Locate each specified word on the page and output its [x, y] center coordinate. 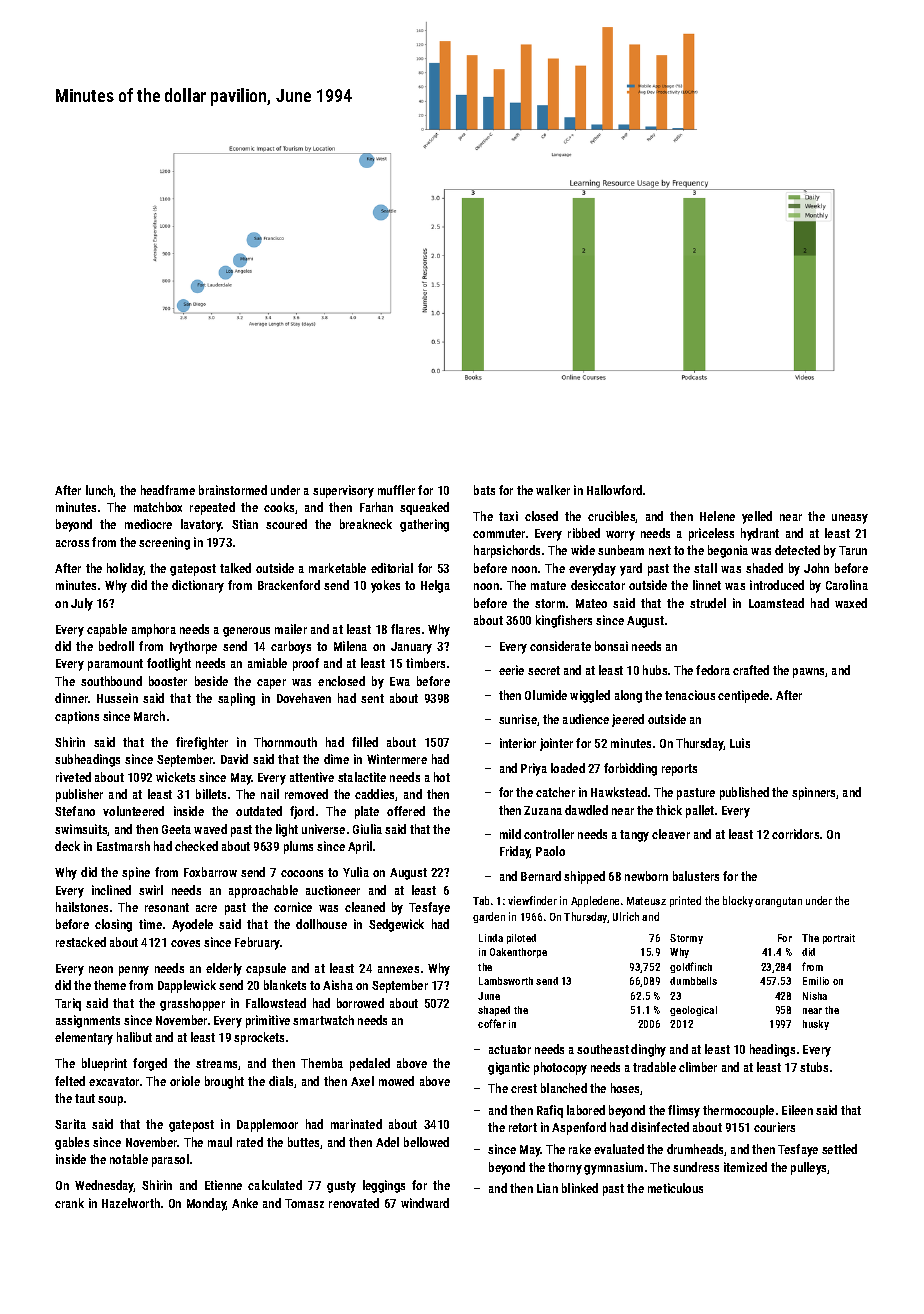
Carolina [847, 585]
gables [72, 1143]
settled [839, 1149]
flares [405, 629]
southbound [111, 681]
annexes [398, 969]
